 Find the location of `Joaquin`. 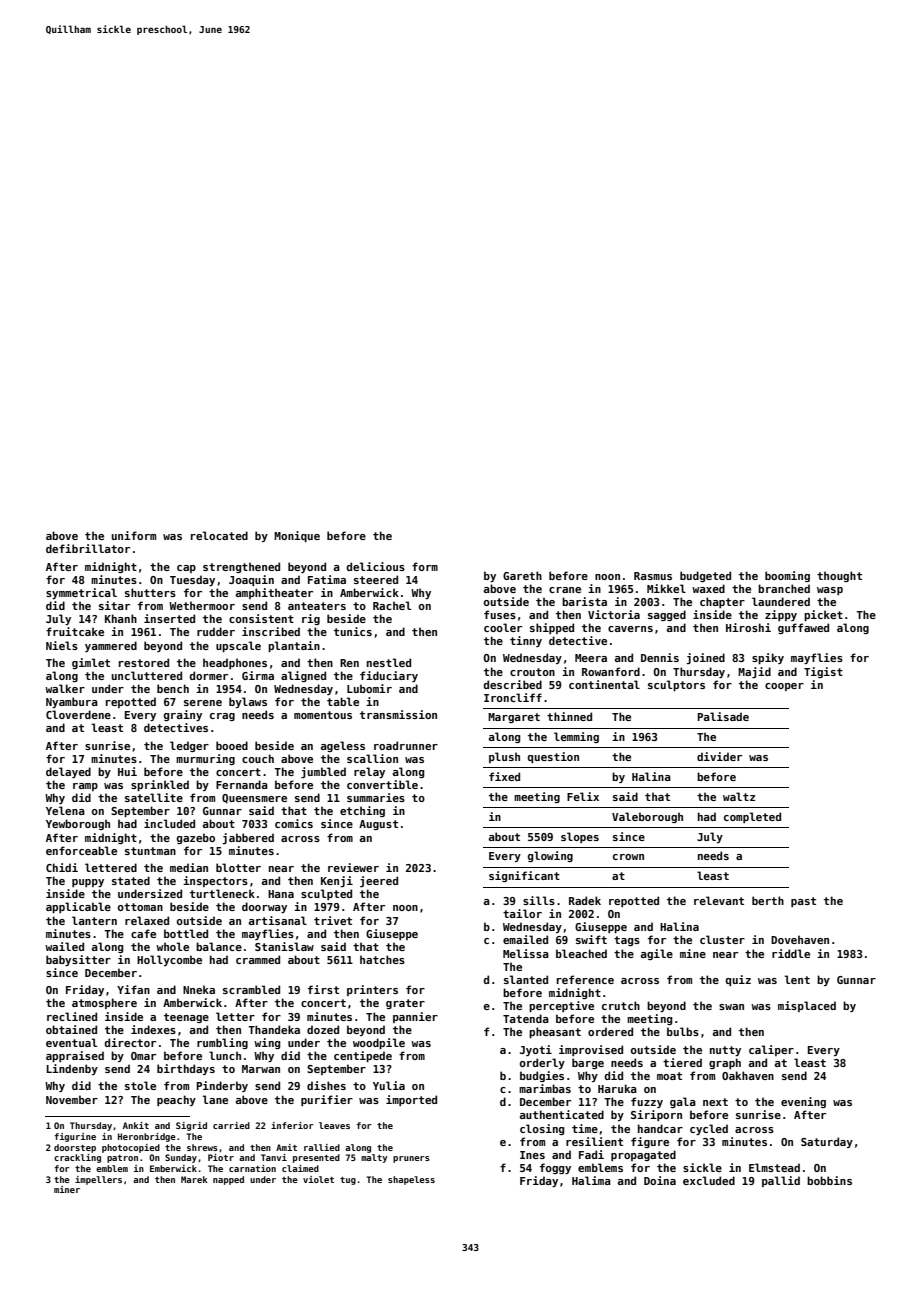

Joaquin is located at coordinates (251, 580).
